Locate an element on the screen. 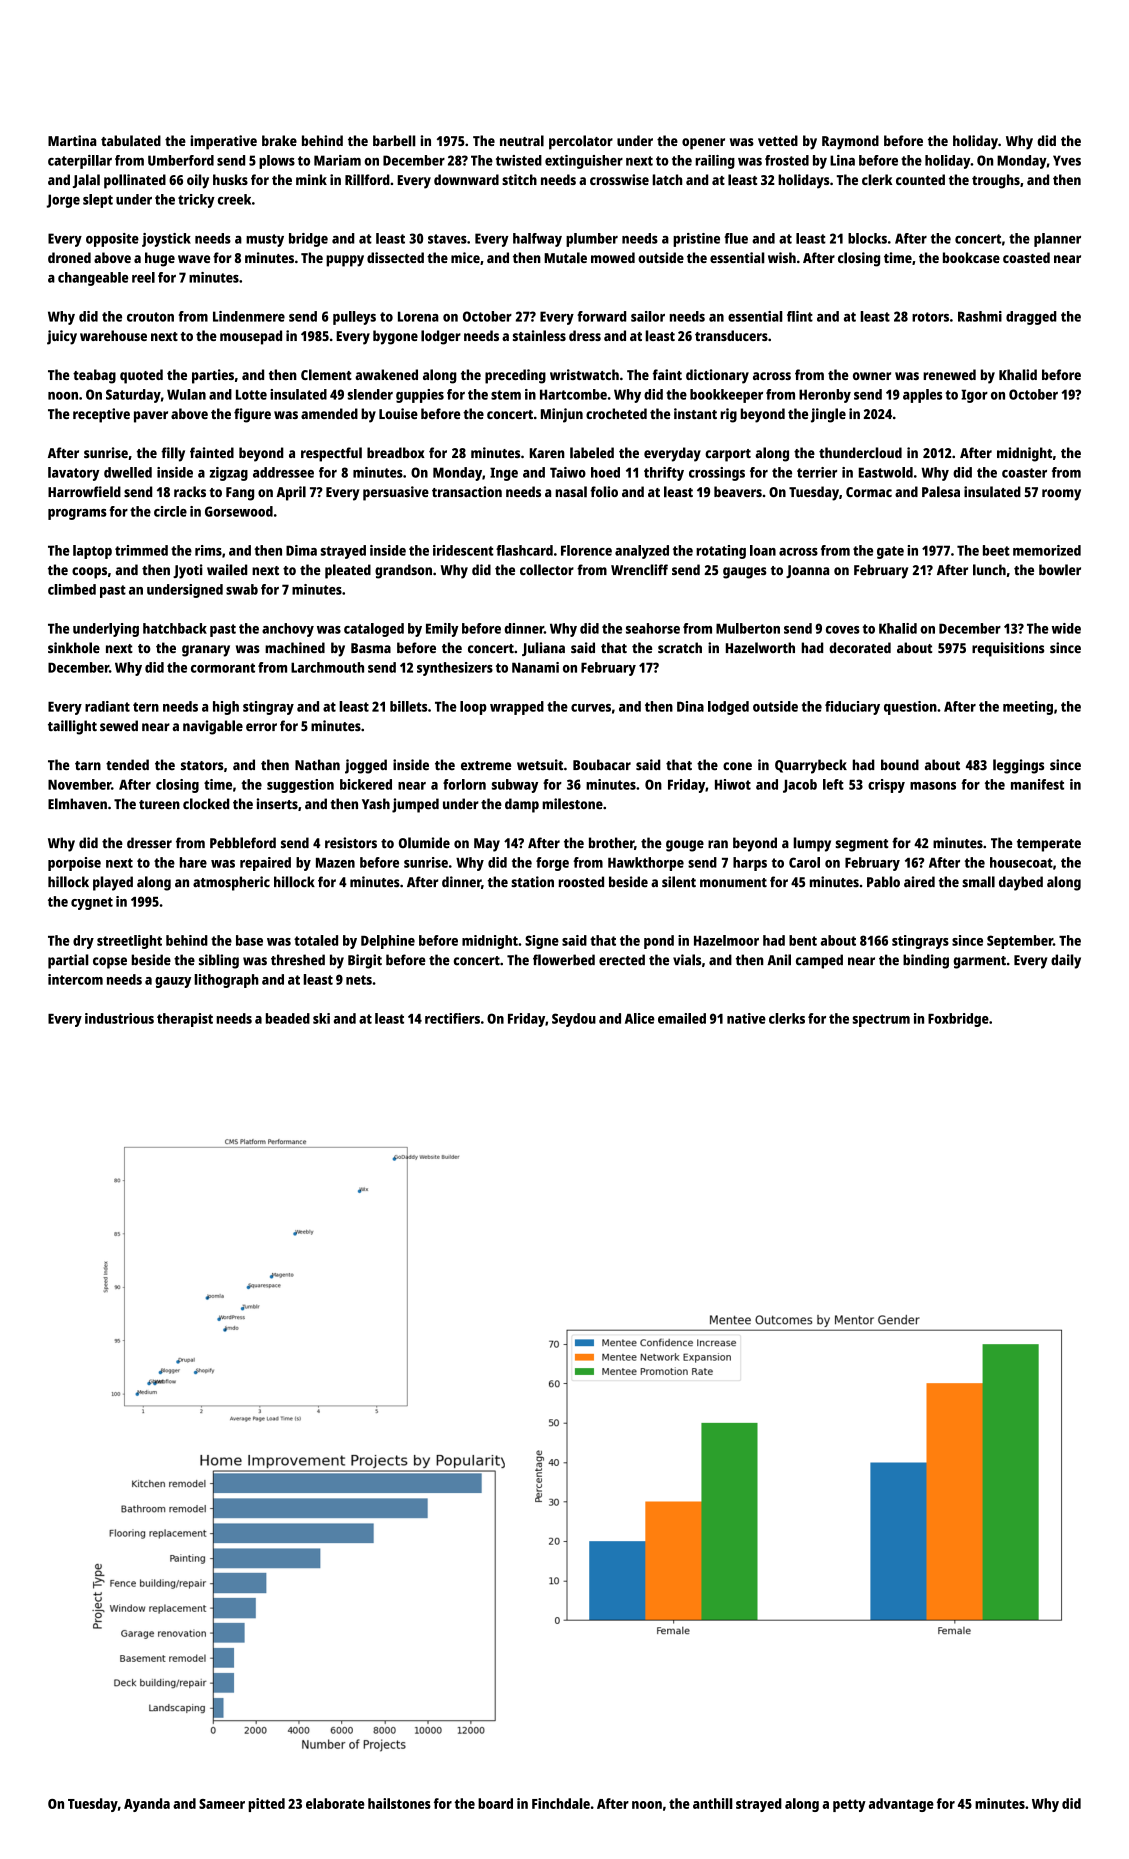 The width and height of the screenshot is (1129, 1859). Sameer is located at coordinates (222, 1804).
